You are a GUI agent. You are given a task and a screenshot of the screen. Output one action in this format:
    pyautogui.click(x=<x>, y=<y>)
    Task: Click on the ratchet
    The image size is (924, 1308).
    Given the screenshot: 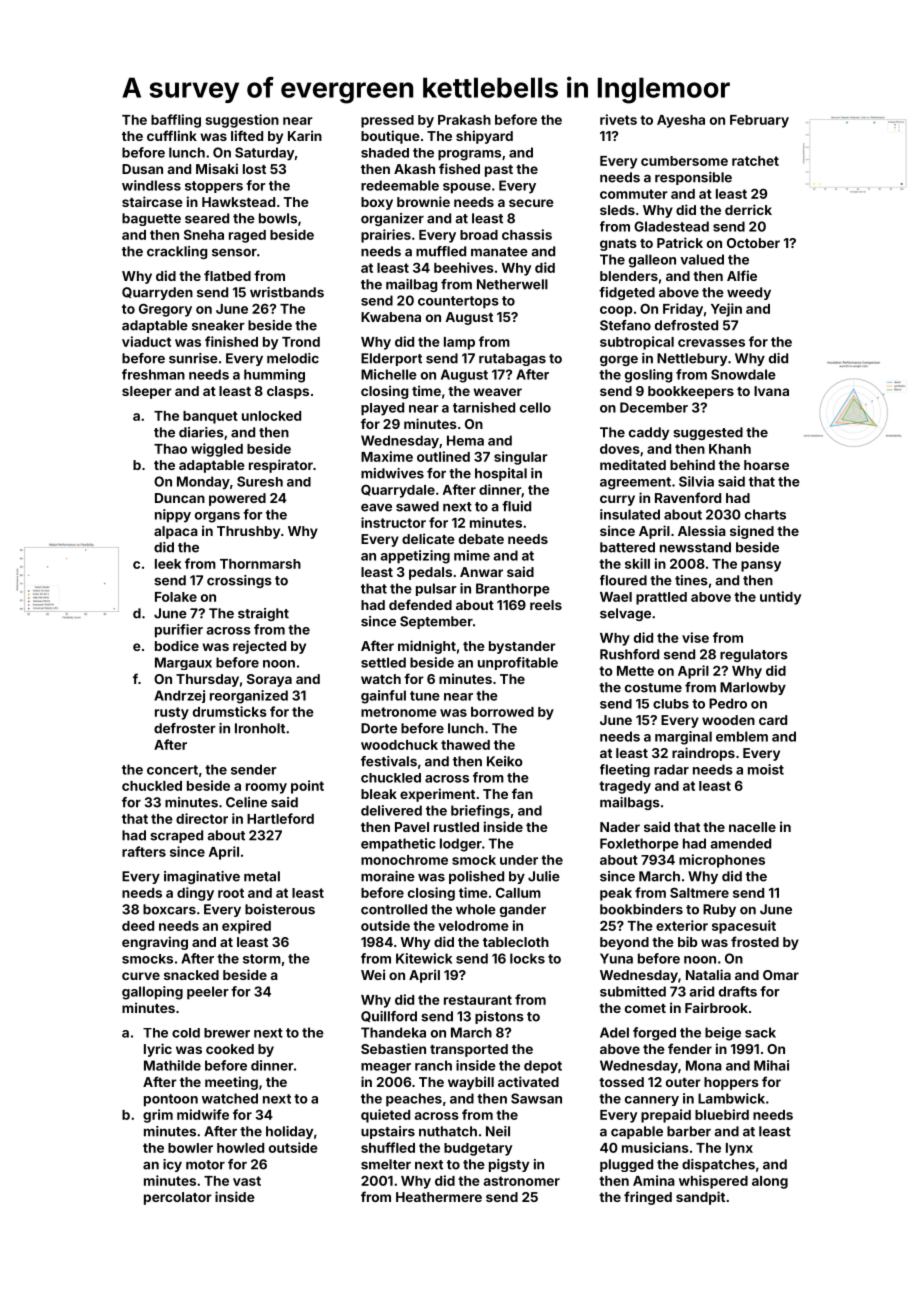 What is the action you would take?
    pyautogui.click(x=755, y=161)
